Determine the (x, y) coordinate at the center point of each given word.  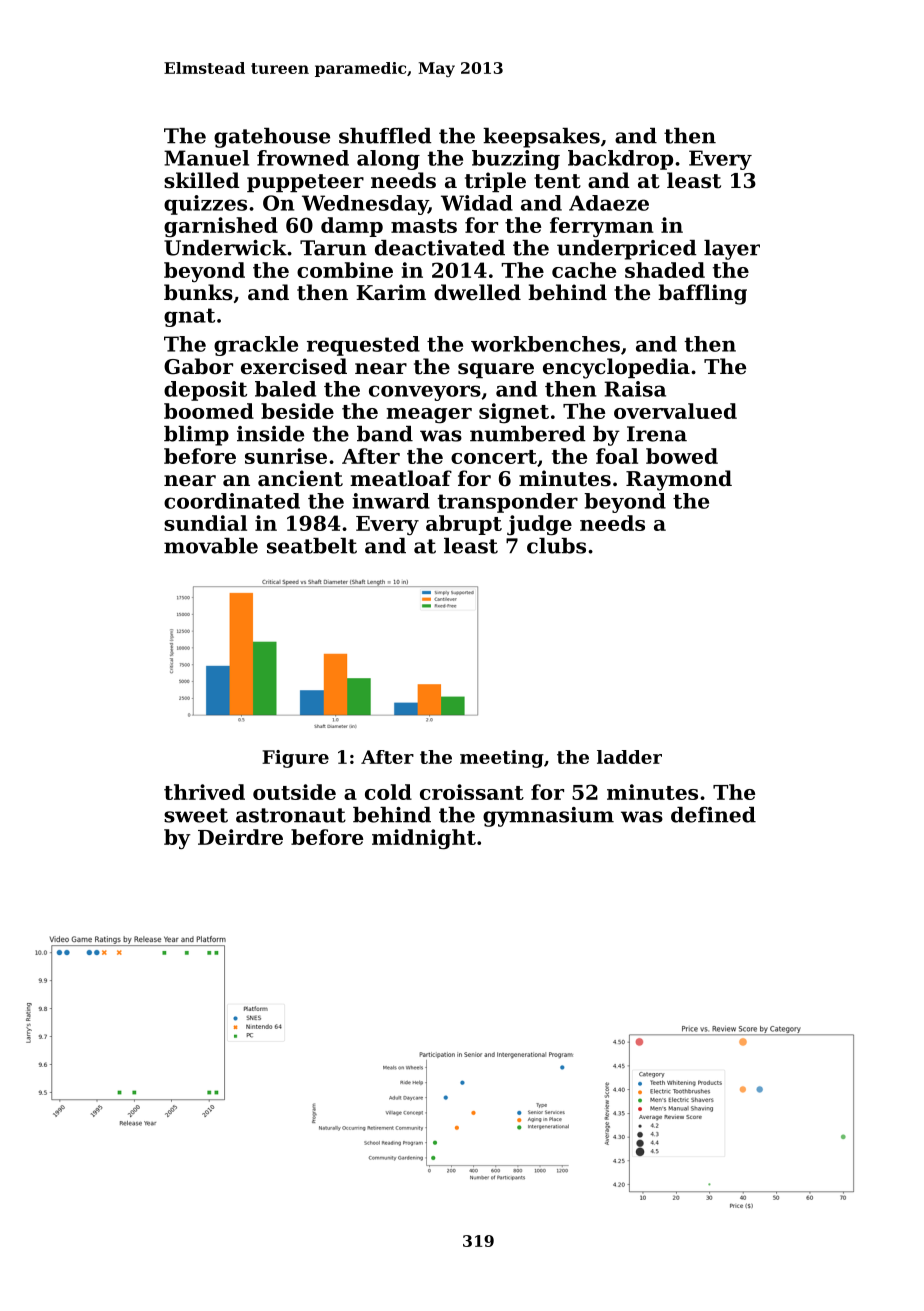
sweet (196, 815)
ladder (629, 757)
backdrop (620, 160)
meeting (502, 759)
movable (211, 546)
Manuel (206, 158)
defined (713, 815)
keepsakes (541, 138)
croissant (472, 792)
